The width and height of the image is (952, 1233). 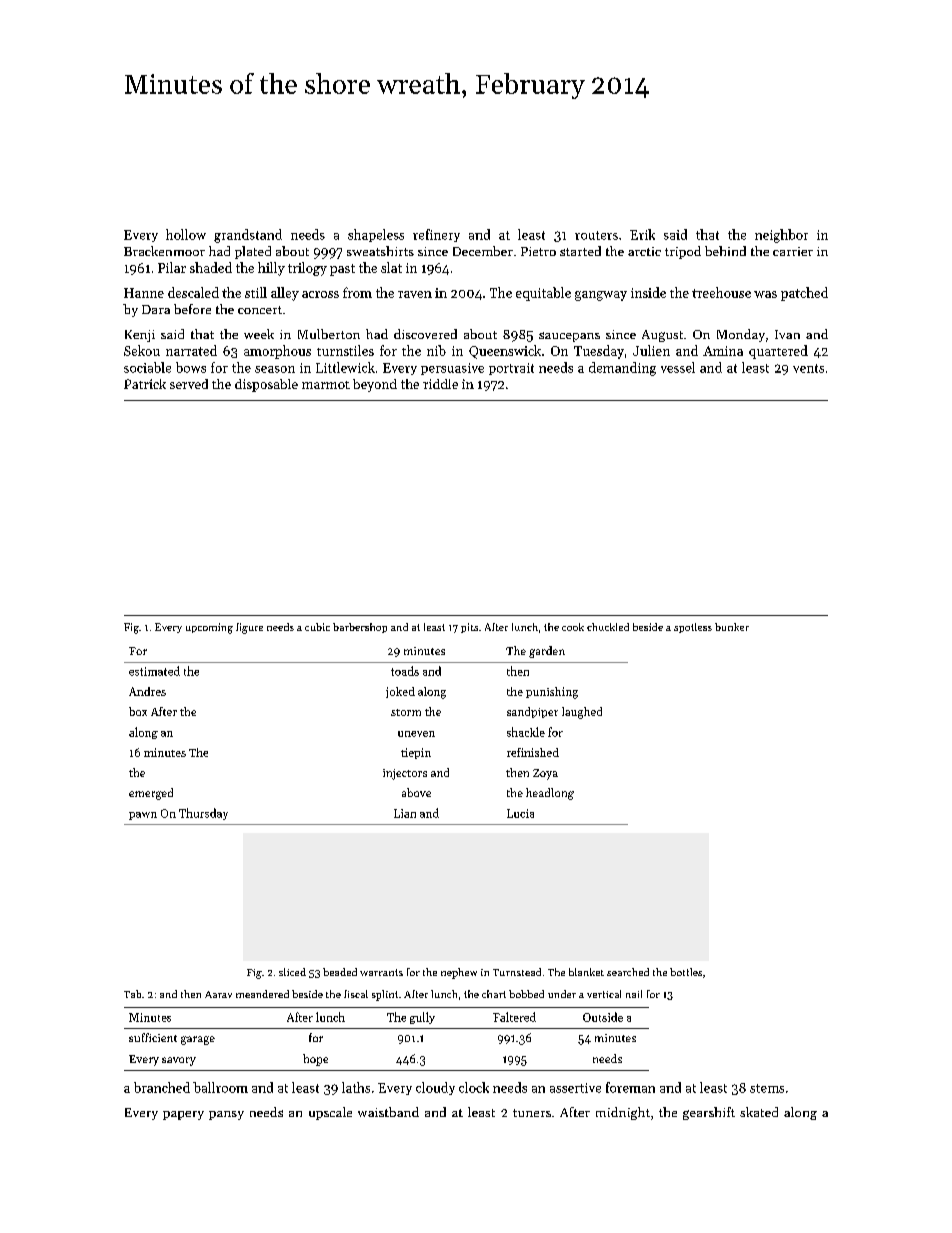 I want to click on Erik, so click(x=642, y=234).
